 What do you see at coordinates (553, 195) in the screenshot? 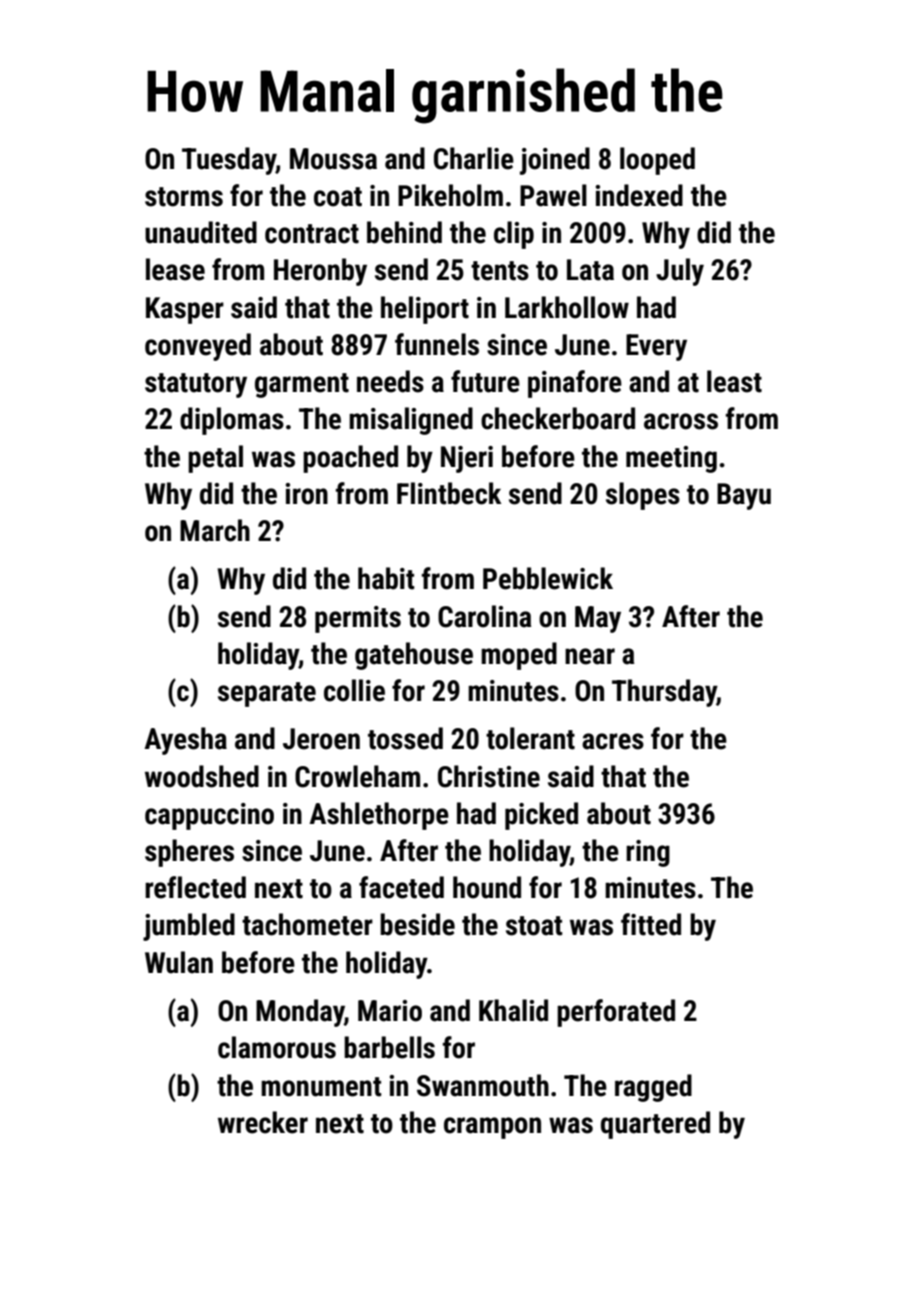
I see `Pawel` at bounding box center [553, 195].
